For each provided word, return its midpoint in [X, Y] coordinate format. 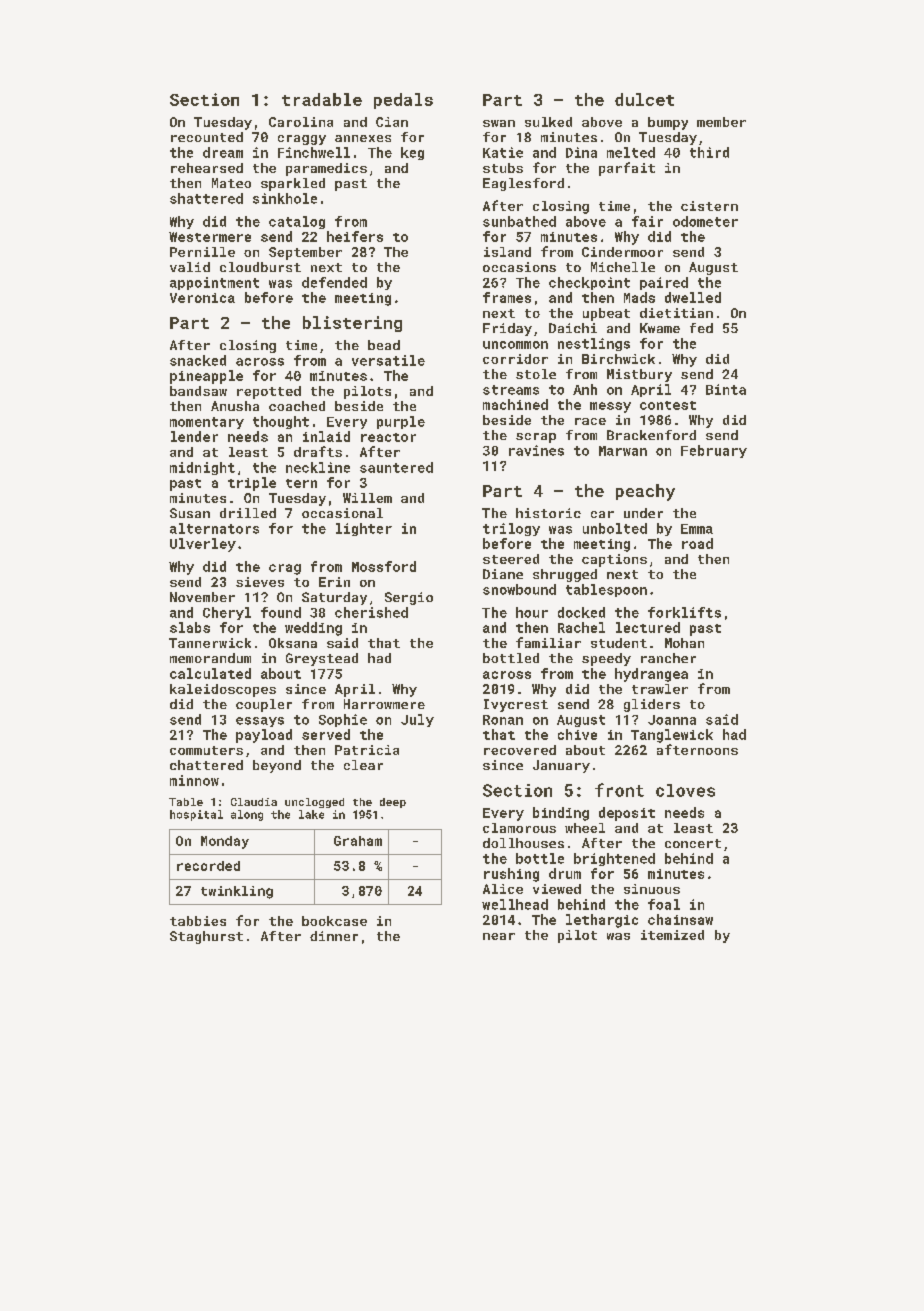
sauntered [396, 467]
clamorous [519, 828]
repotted [269, 392]
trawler [660, 689]
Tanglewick [672, 736]
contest [668, 405]
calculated [210, 673]
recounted [207, 137]
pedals [403, 101]
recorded [208, 866]
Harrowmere [384, 704]
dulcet [644, 99]
